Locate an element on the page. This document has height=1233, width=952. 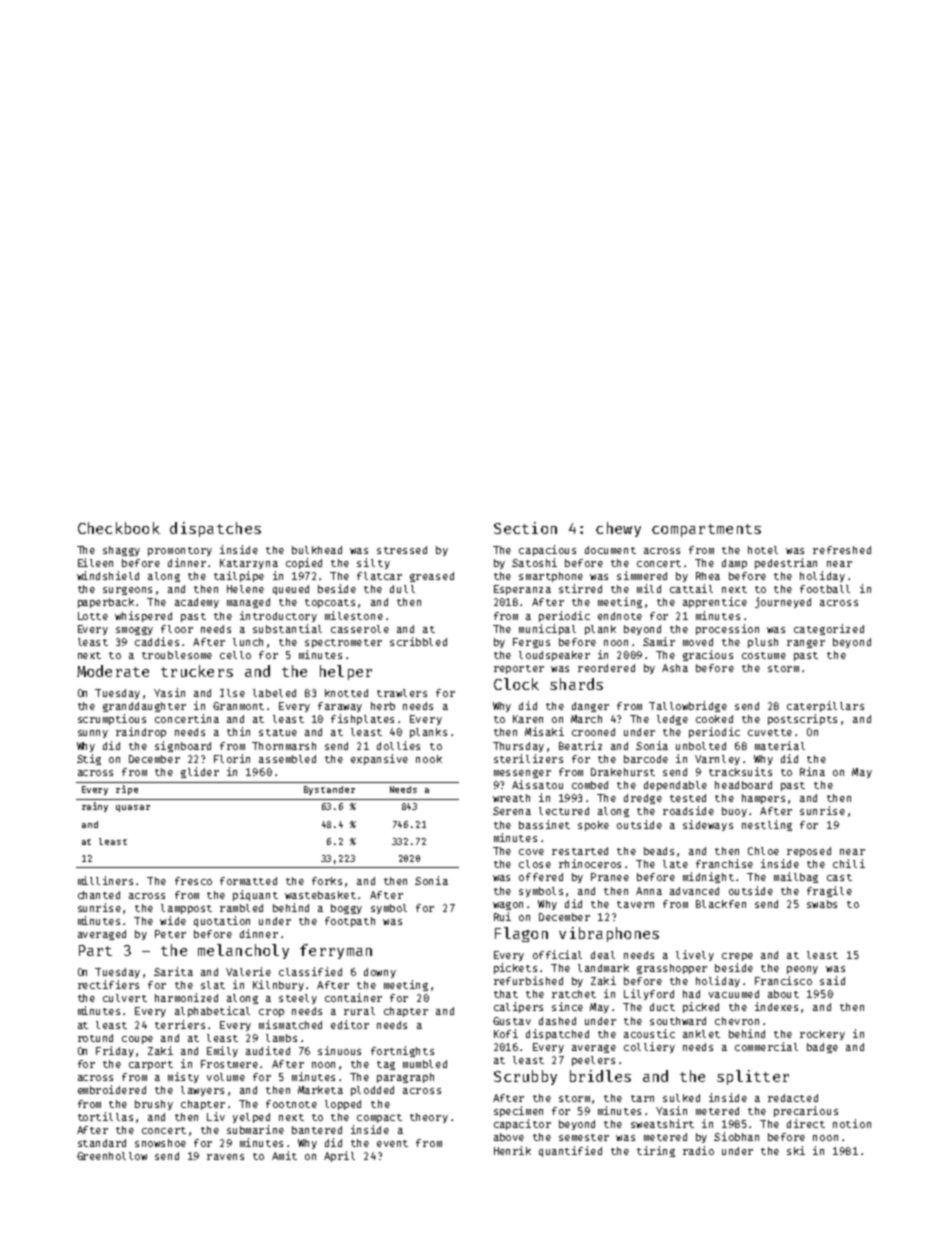
Rina is located at coordinates (812, 771).
